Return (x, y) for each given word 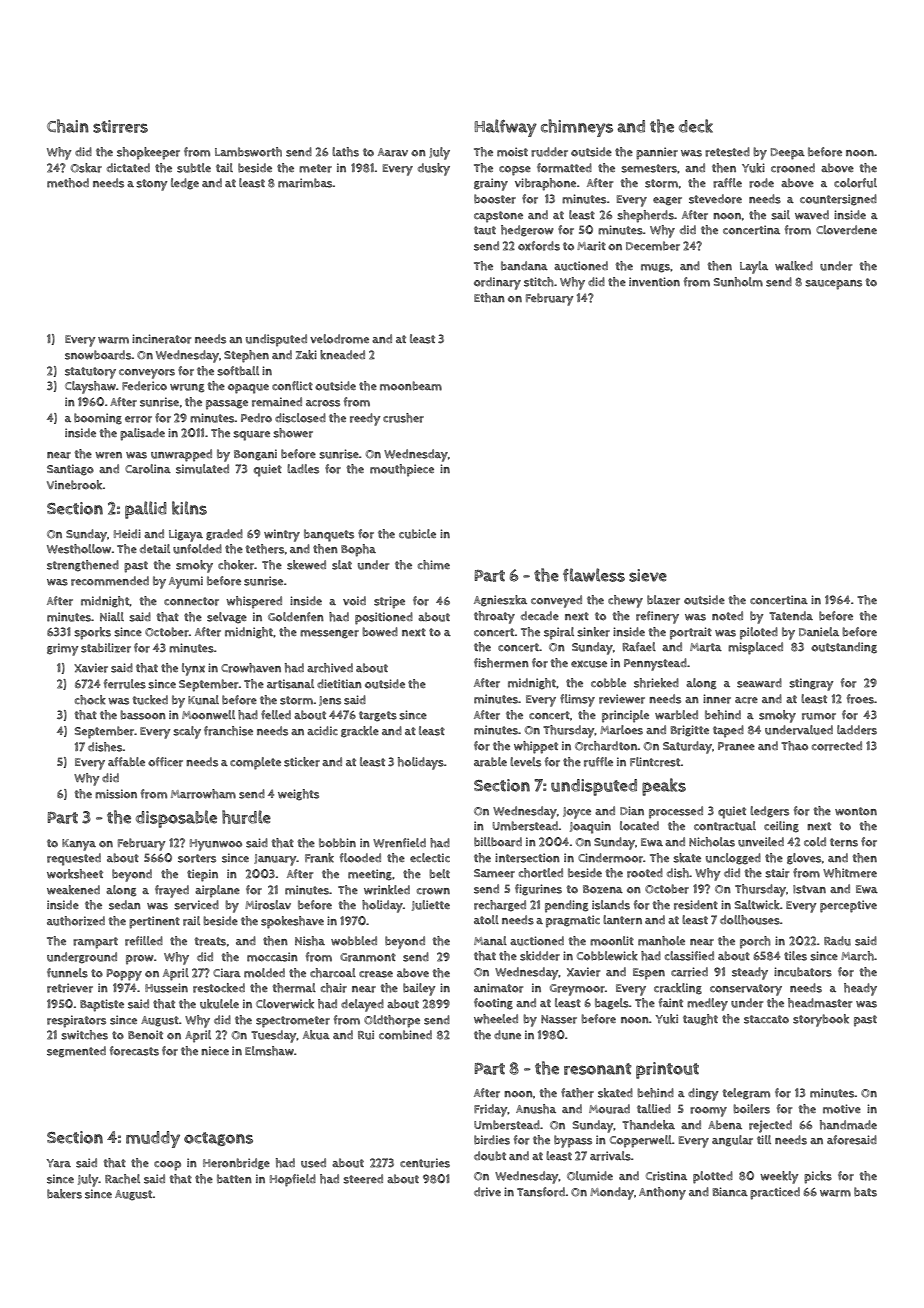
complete (255, 763)
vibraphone (545, 184)
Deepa (788, 154)
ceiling (781, 827)
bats (865, 1192)
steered (363, 1179)
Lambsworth (248, 152)
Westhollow (79, 549)
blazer (663, 600)
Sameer (494, 873)
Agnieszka (500, 601)
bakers (64, 1194)
